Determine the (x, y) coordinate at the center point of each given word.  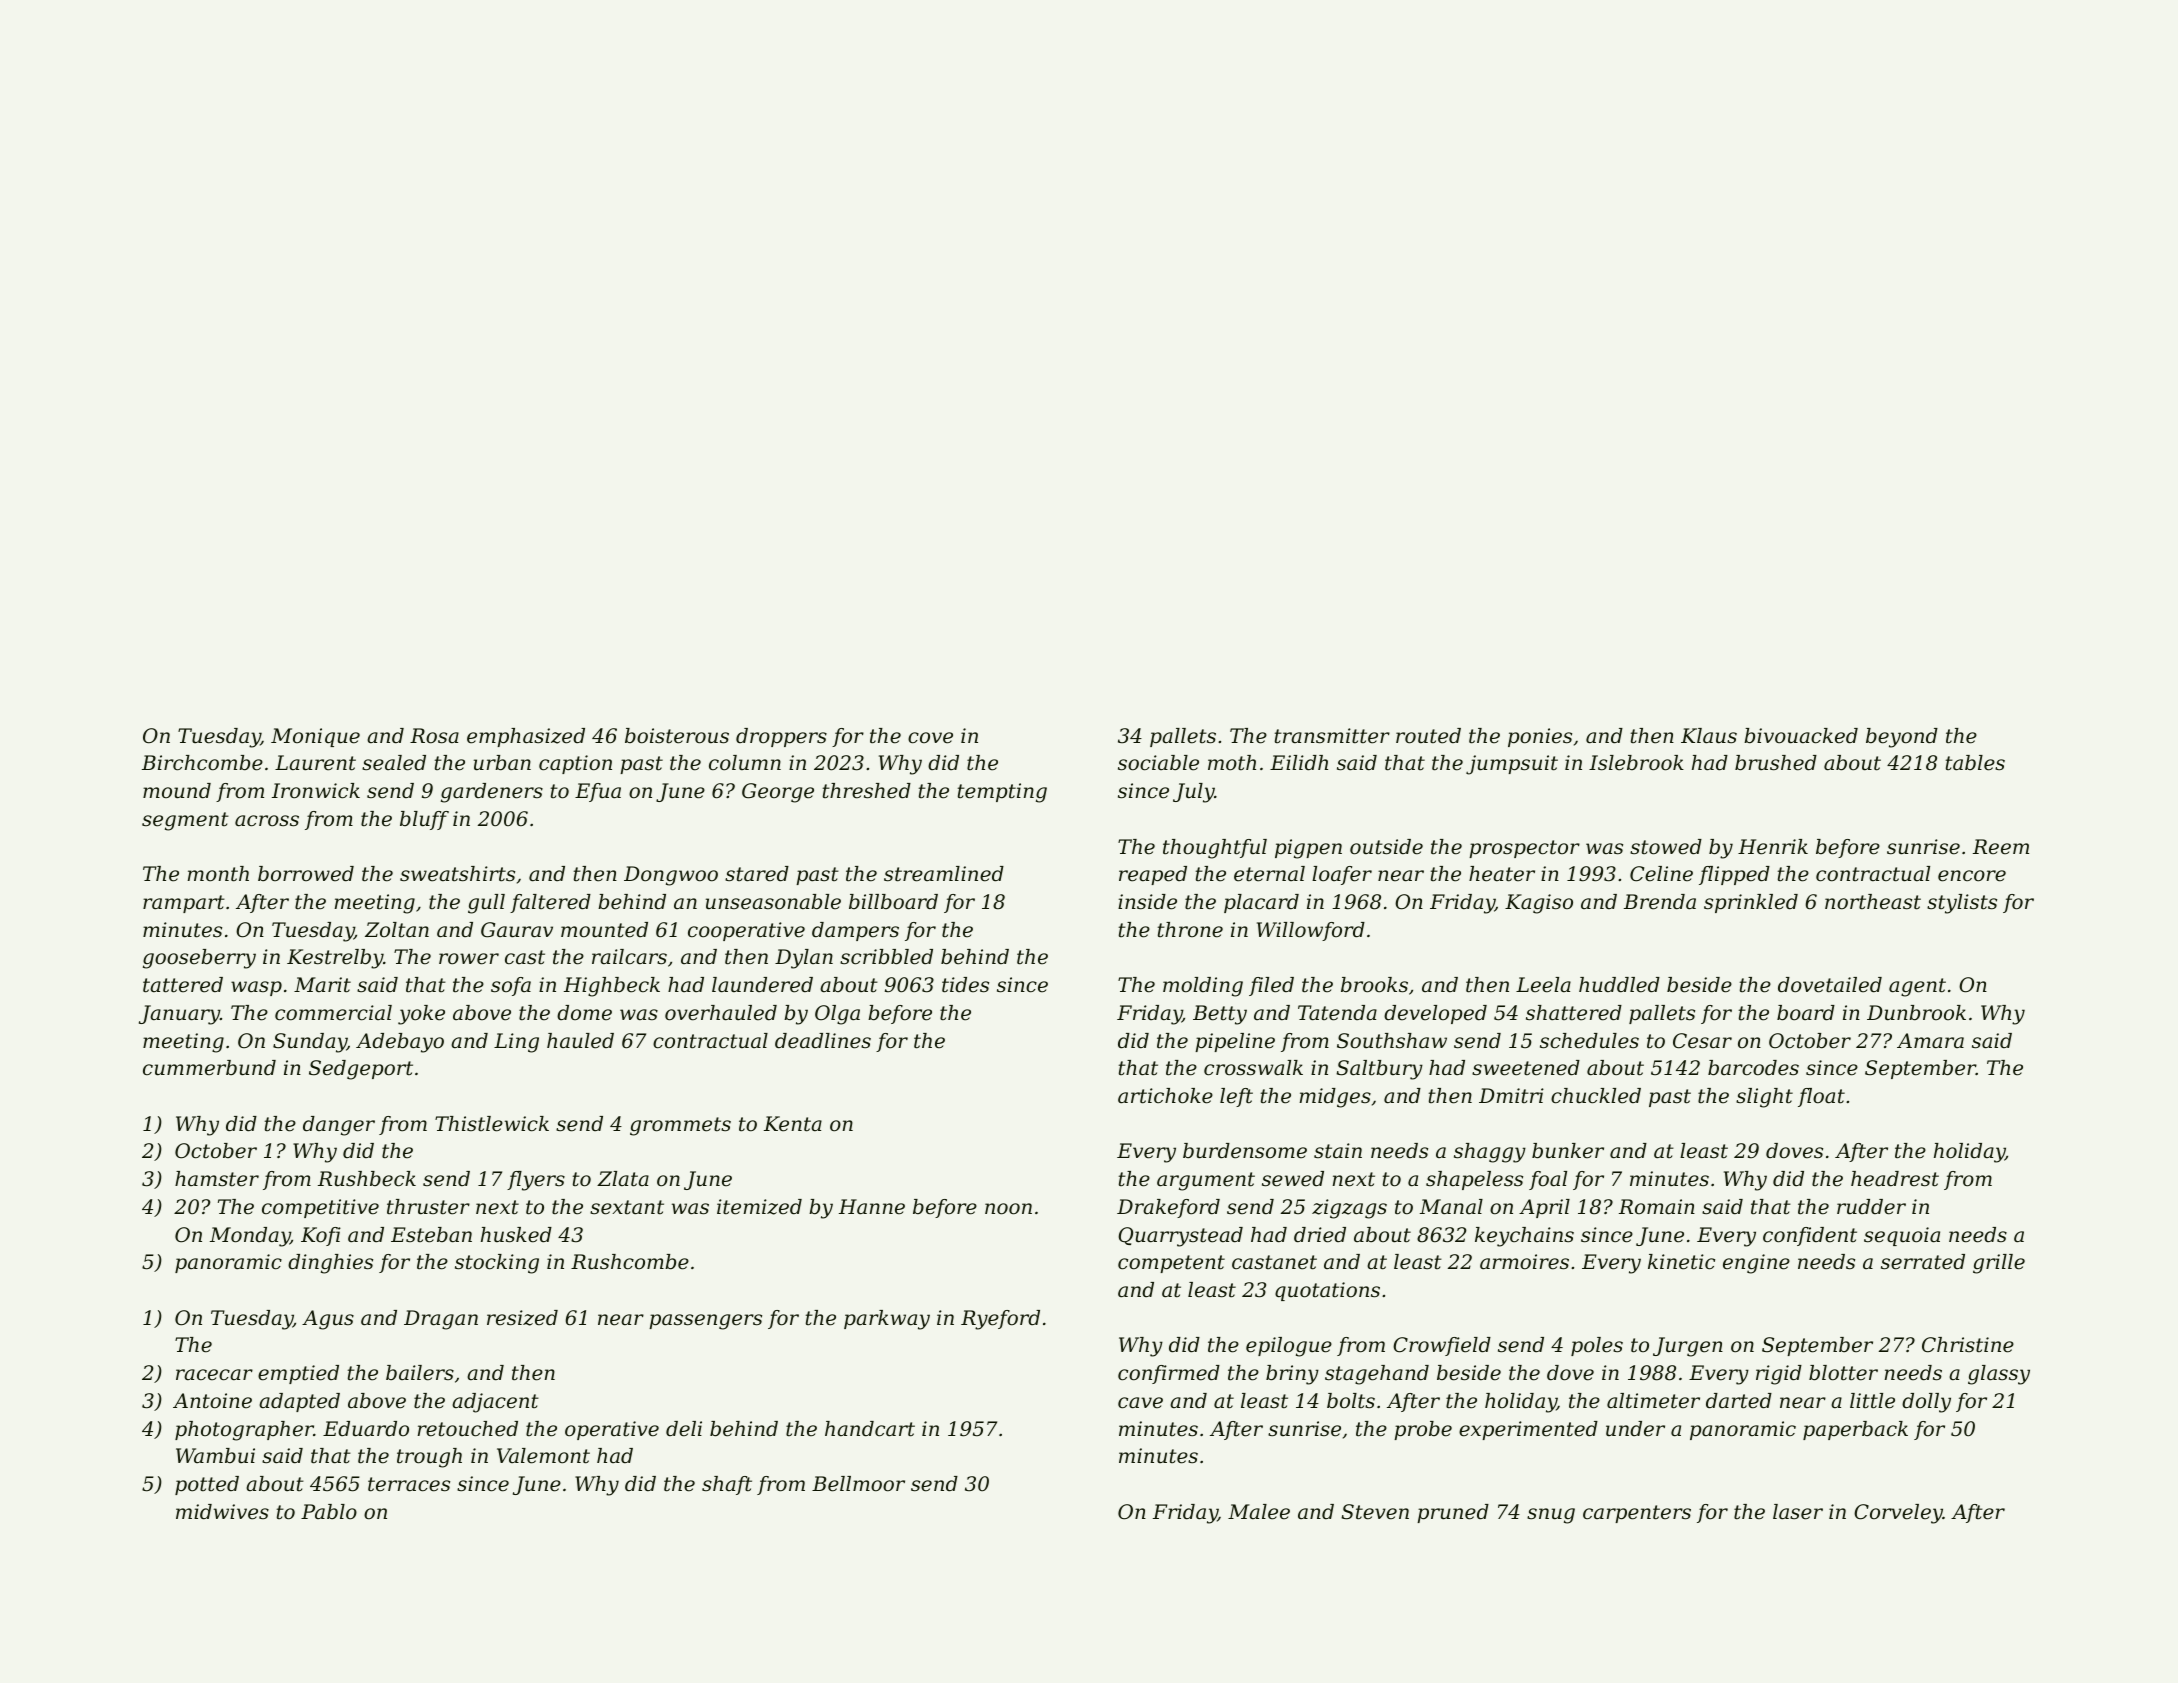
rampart (184, 904)
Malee (1259, 1512)
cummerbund (209, 1068)
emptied (298, 1374)
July (1194, 793)
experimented (1528, 1430)
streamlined (944, 874)
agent (1917, 987)
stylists (1962, 904)
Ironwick (316, 791)
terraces (409, 1484)
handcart (870, 1429)
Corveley (1898, 1514)
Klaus (1709, 736)
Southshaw (1392, 1041)
